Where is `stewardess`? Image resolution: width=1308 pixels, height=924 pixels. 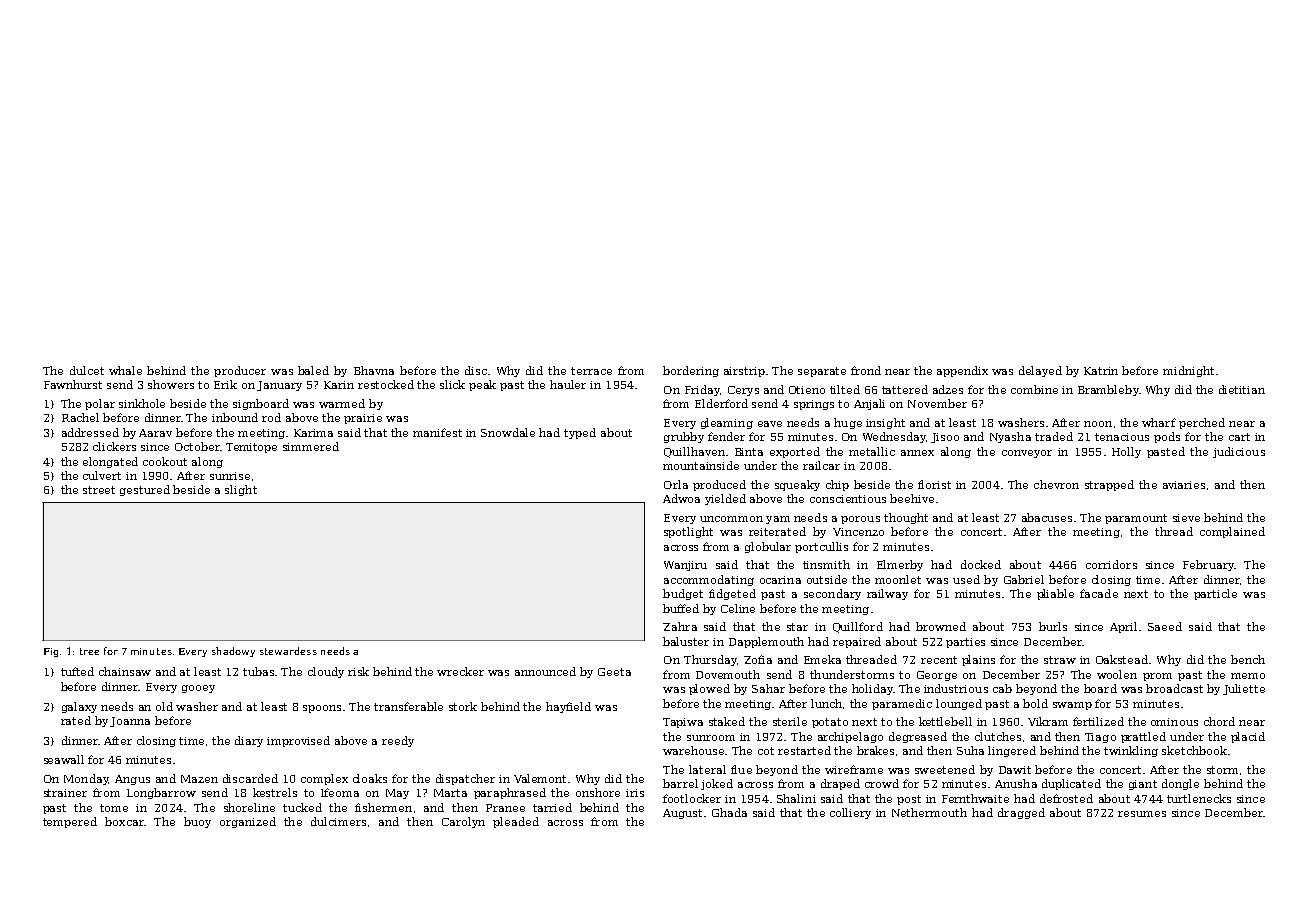 stewardess is located at coordinates (288, 651).
